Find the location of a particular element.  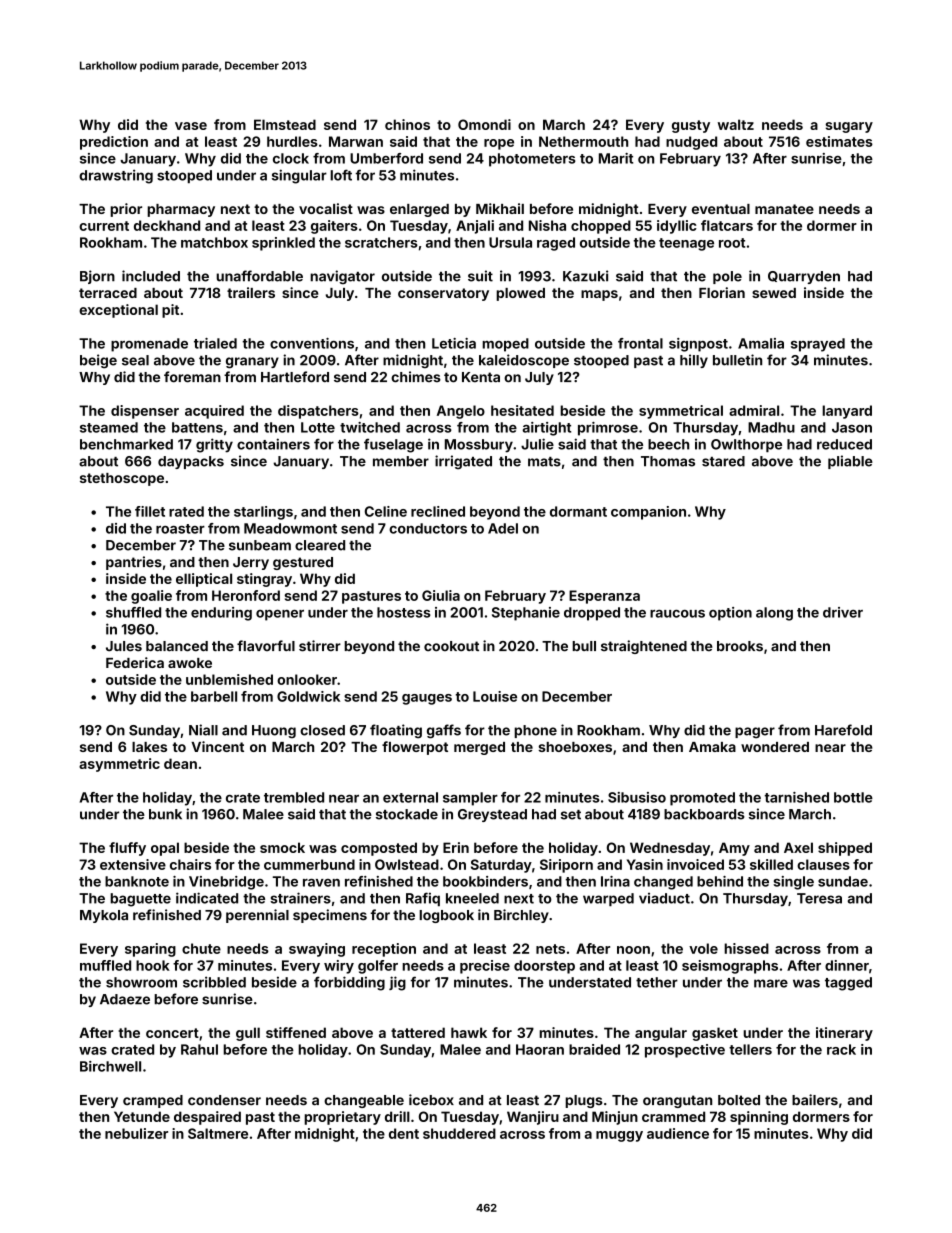

chinos is located at coordinates (407, 124).
